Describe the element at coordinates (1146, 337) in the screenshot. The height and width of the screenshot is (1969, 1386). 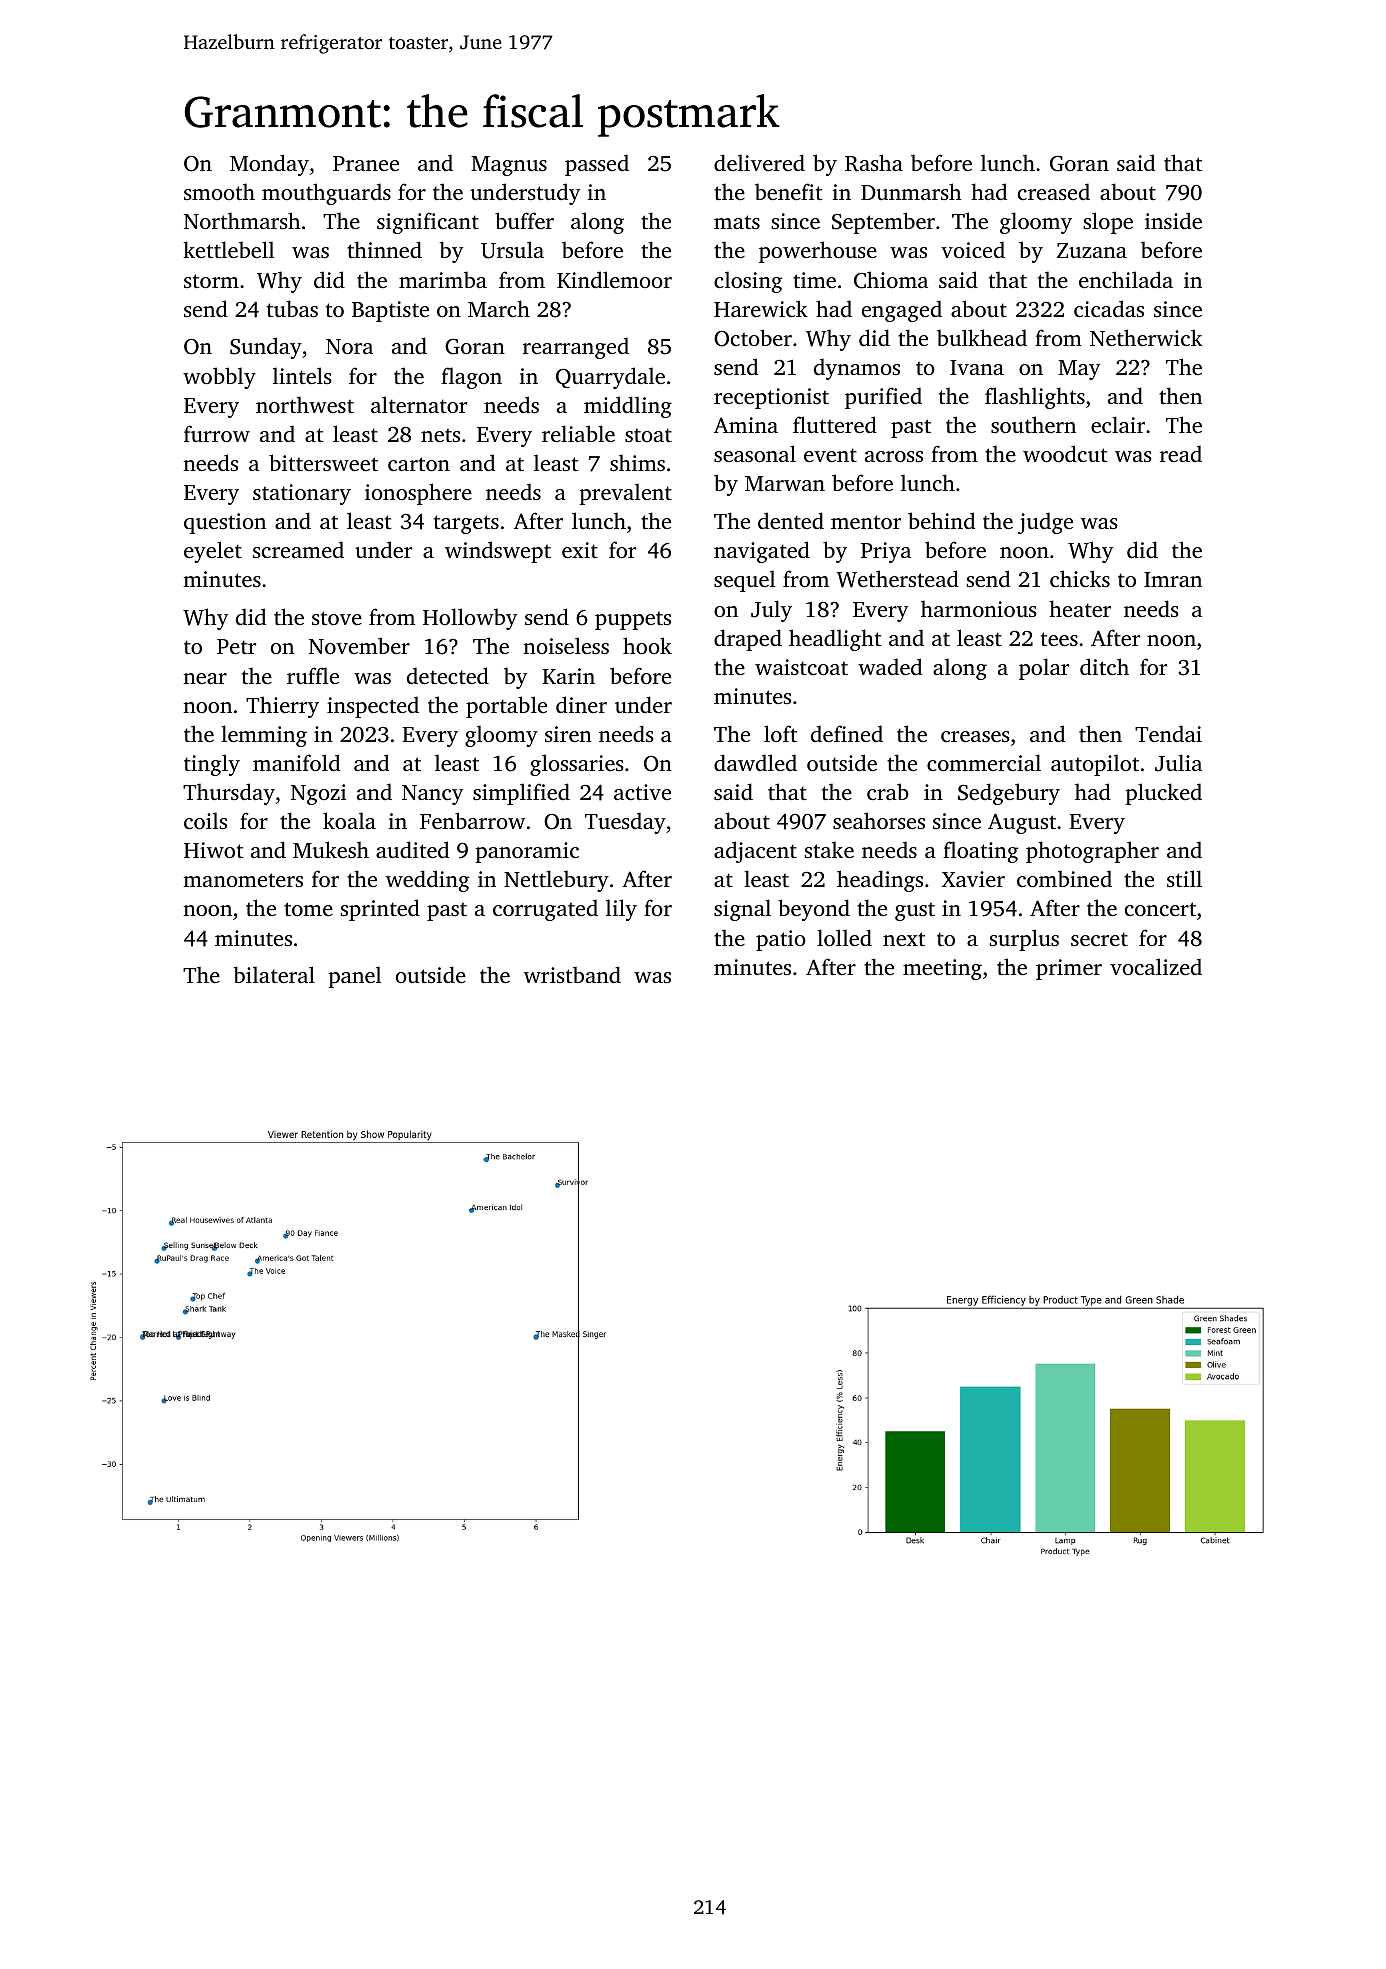
I see `Netherwick` at that location.
